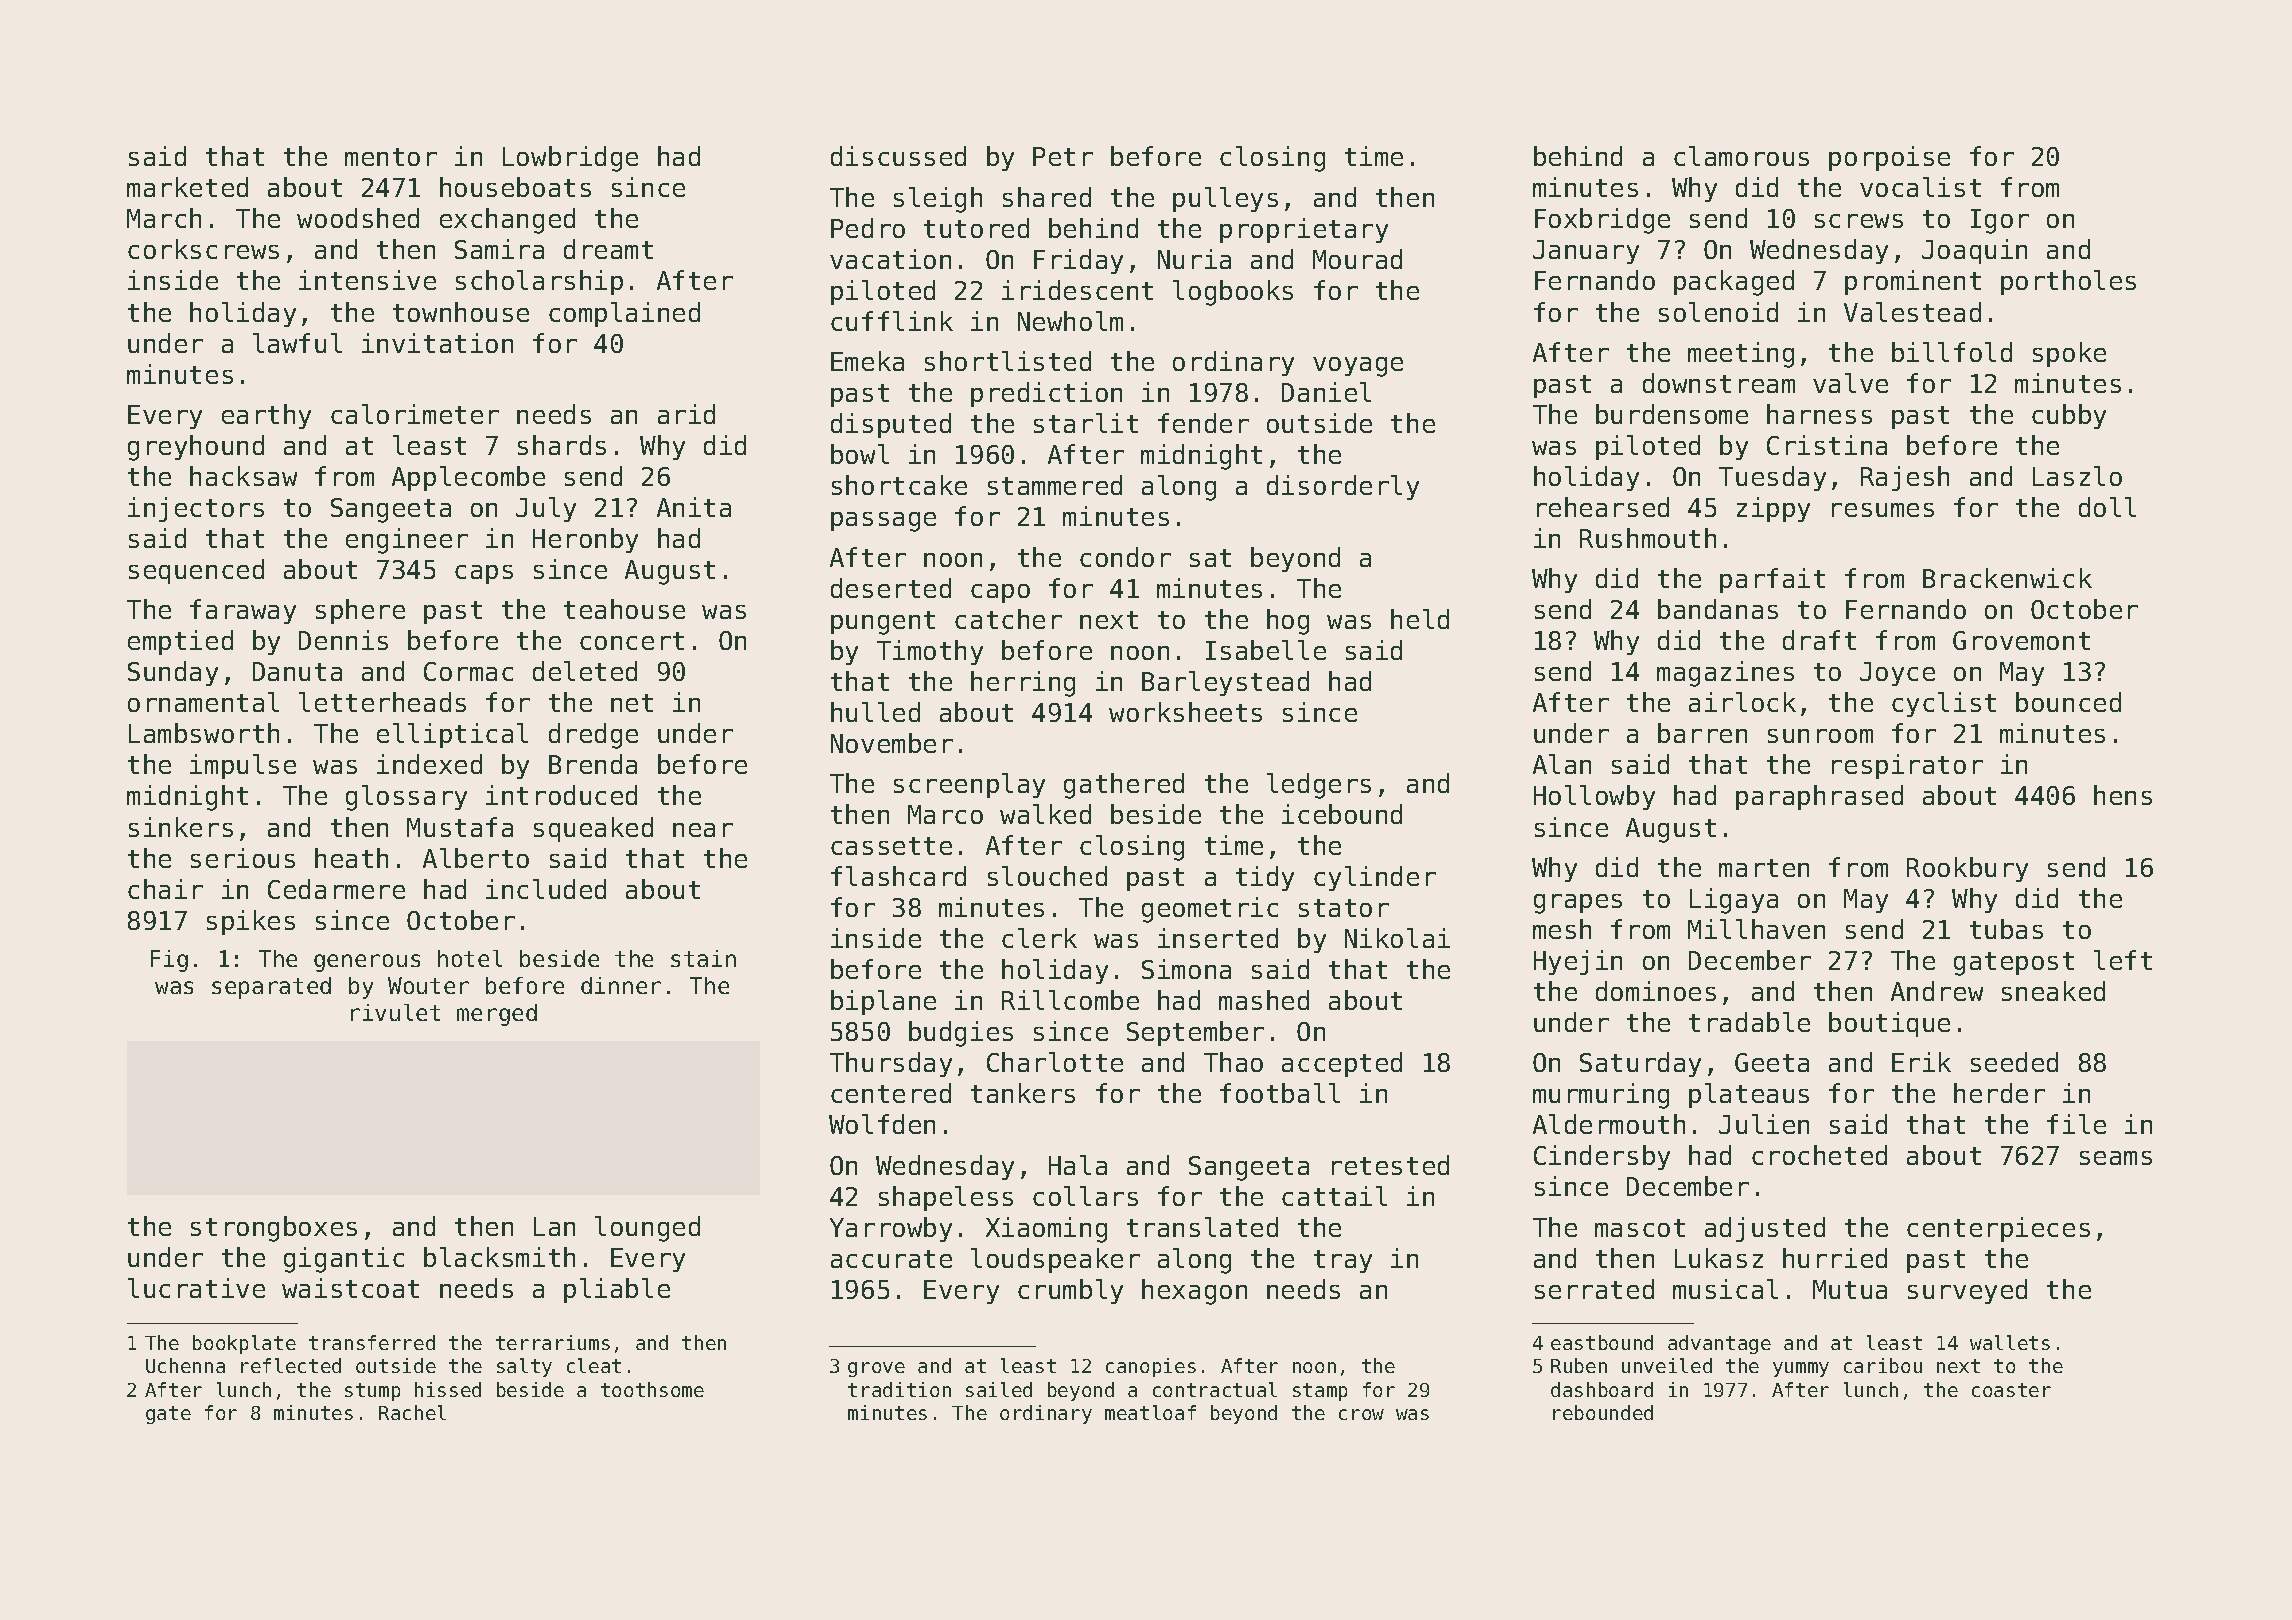  What do you see at coordinates (703, 958) in the page?
I see `stain` at bounding box center [703, 958].
